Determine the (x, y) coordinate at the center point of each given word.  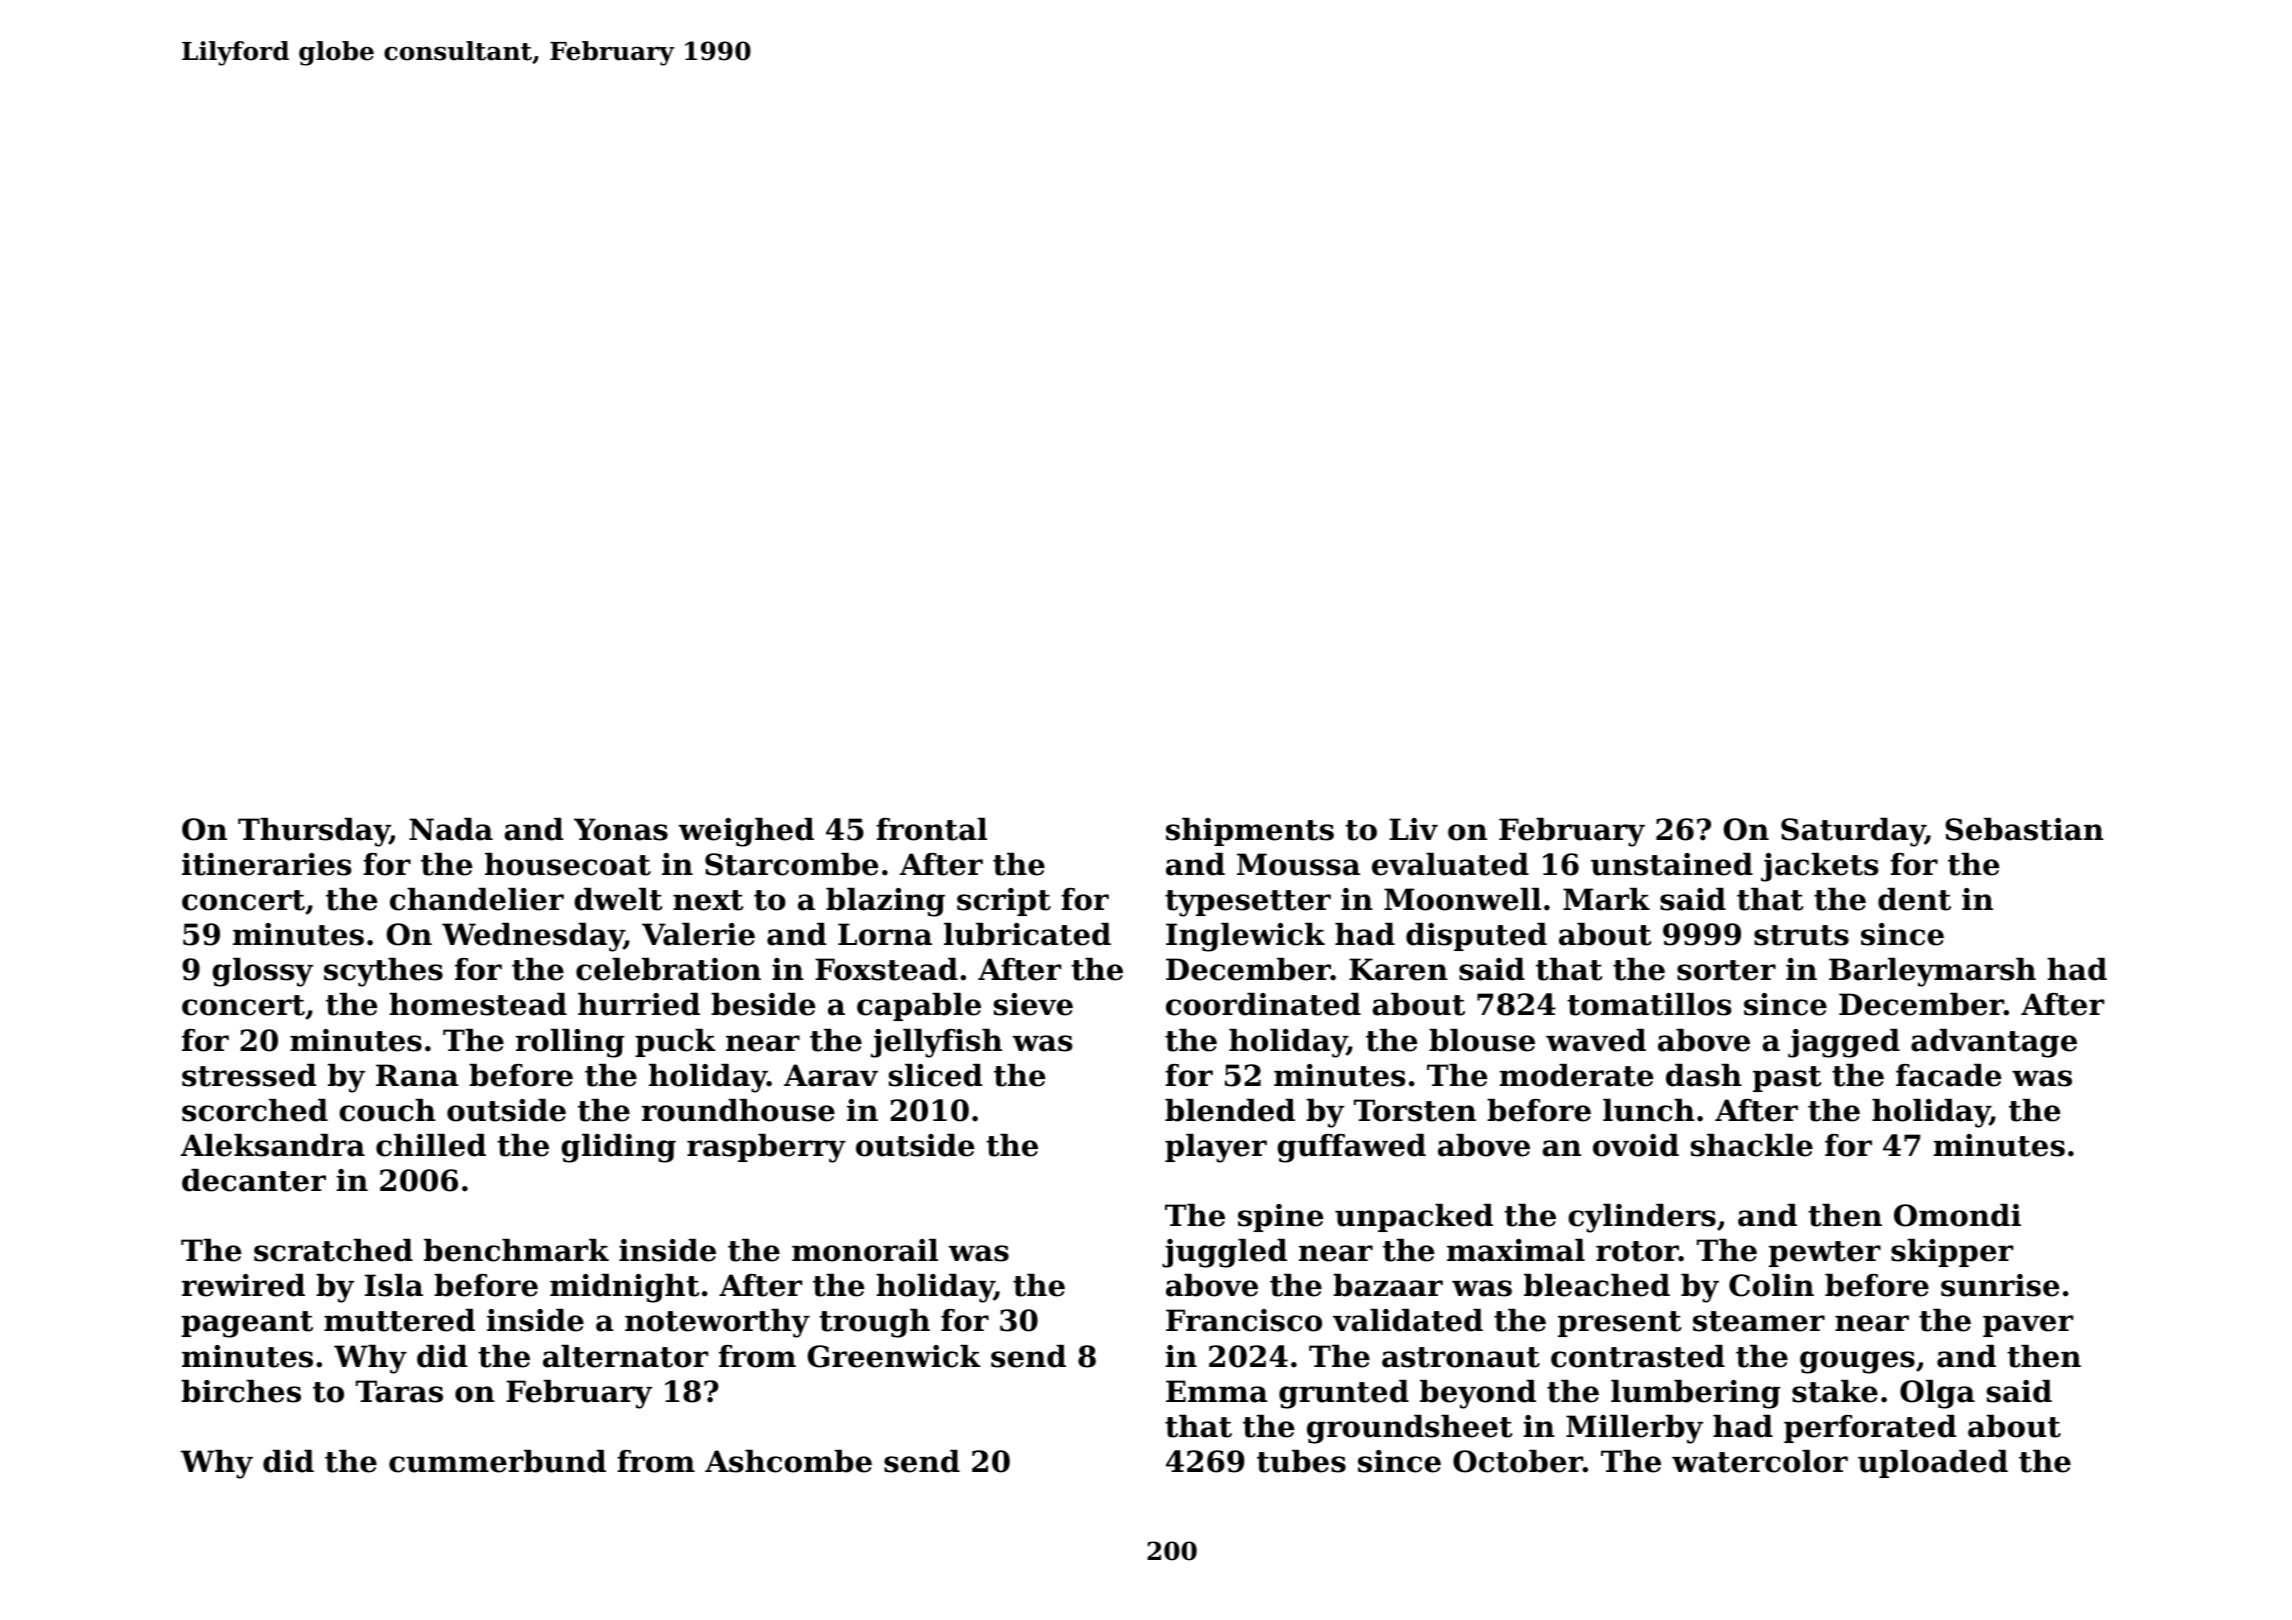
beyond (1478, 1394)
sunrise (2000, 1285)
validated (1408, 1320)
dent (1914, 899)
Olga (1937, 1394)
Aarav (831, 1075)
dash (1704, 1075)
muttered (399, 1320)
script (1004, 902)
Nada (451, 829)
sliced (936, 1075)
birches (241, 1391)
